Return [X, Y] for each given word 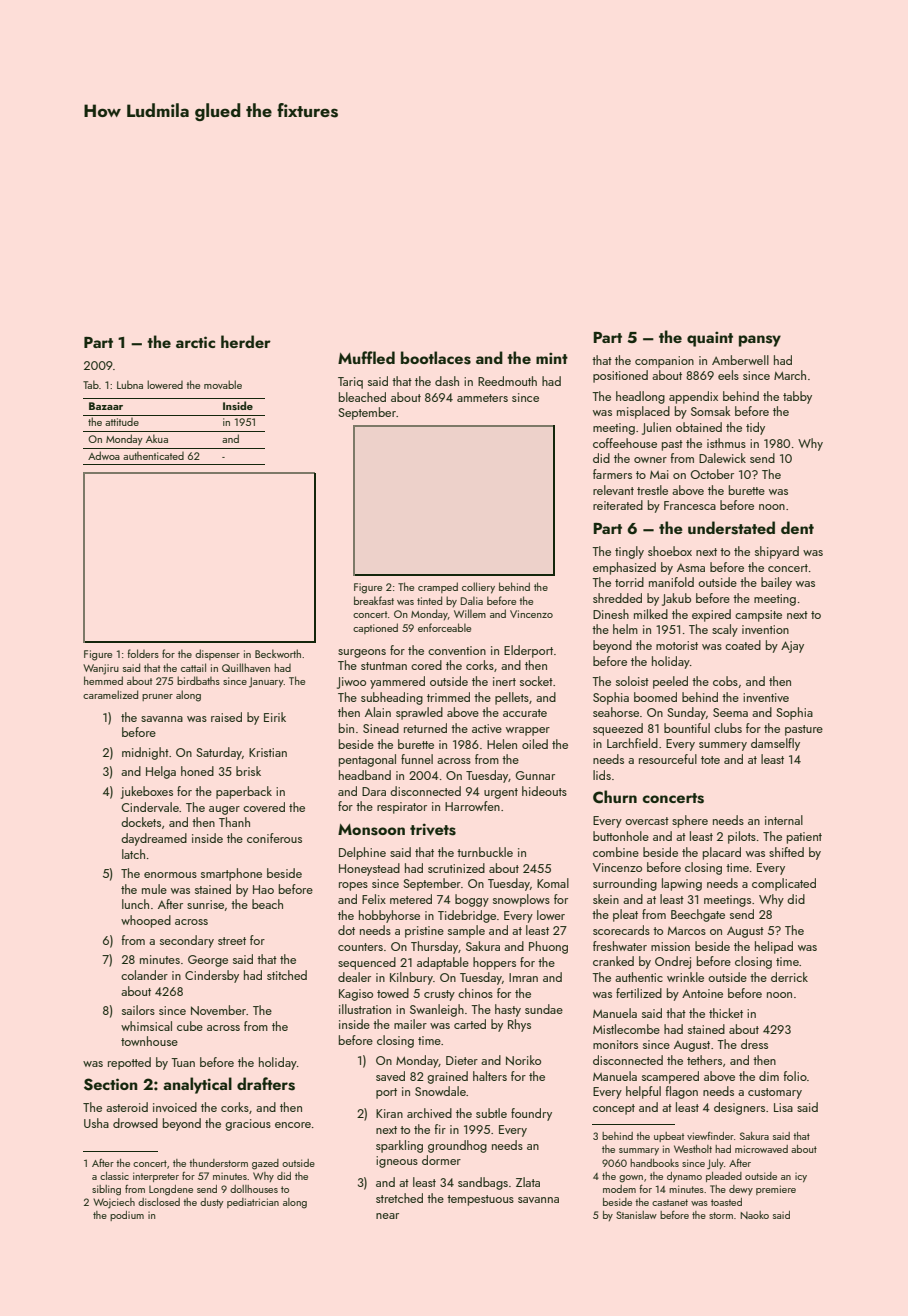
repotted [129, 1063]
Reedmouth [507, 381]
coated [743, 645]
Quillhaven [246, 667]
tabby [797, 397]
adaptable [443, 963]
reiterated [618, 505]
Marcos [687, 931]
